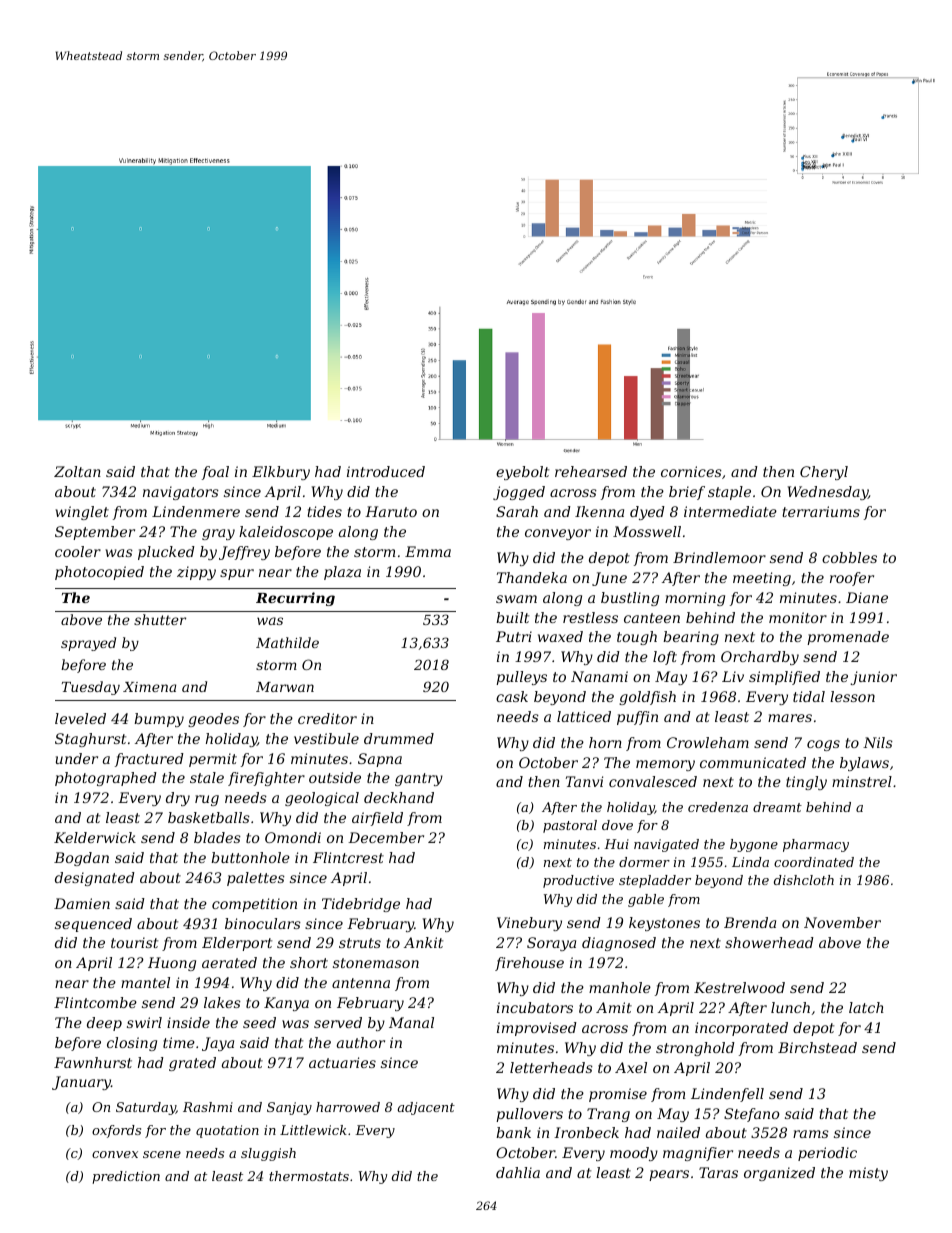  I want to click on Lindenmere, so click(196, 511).
